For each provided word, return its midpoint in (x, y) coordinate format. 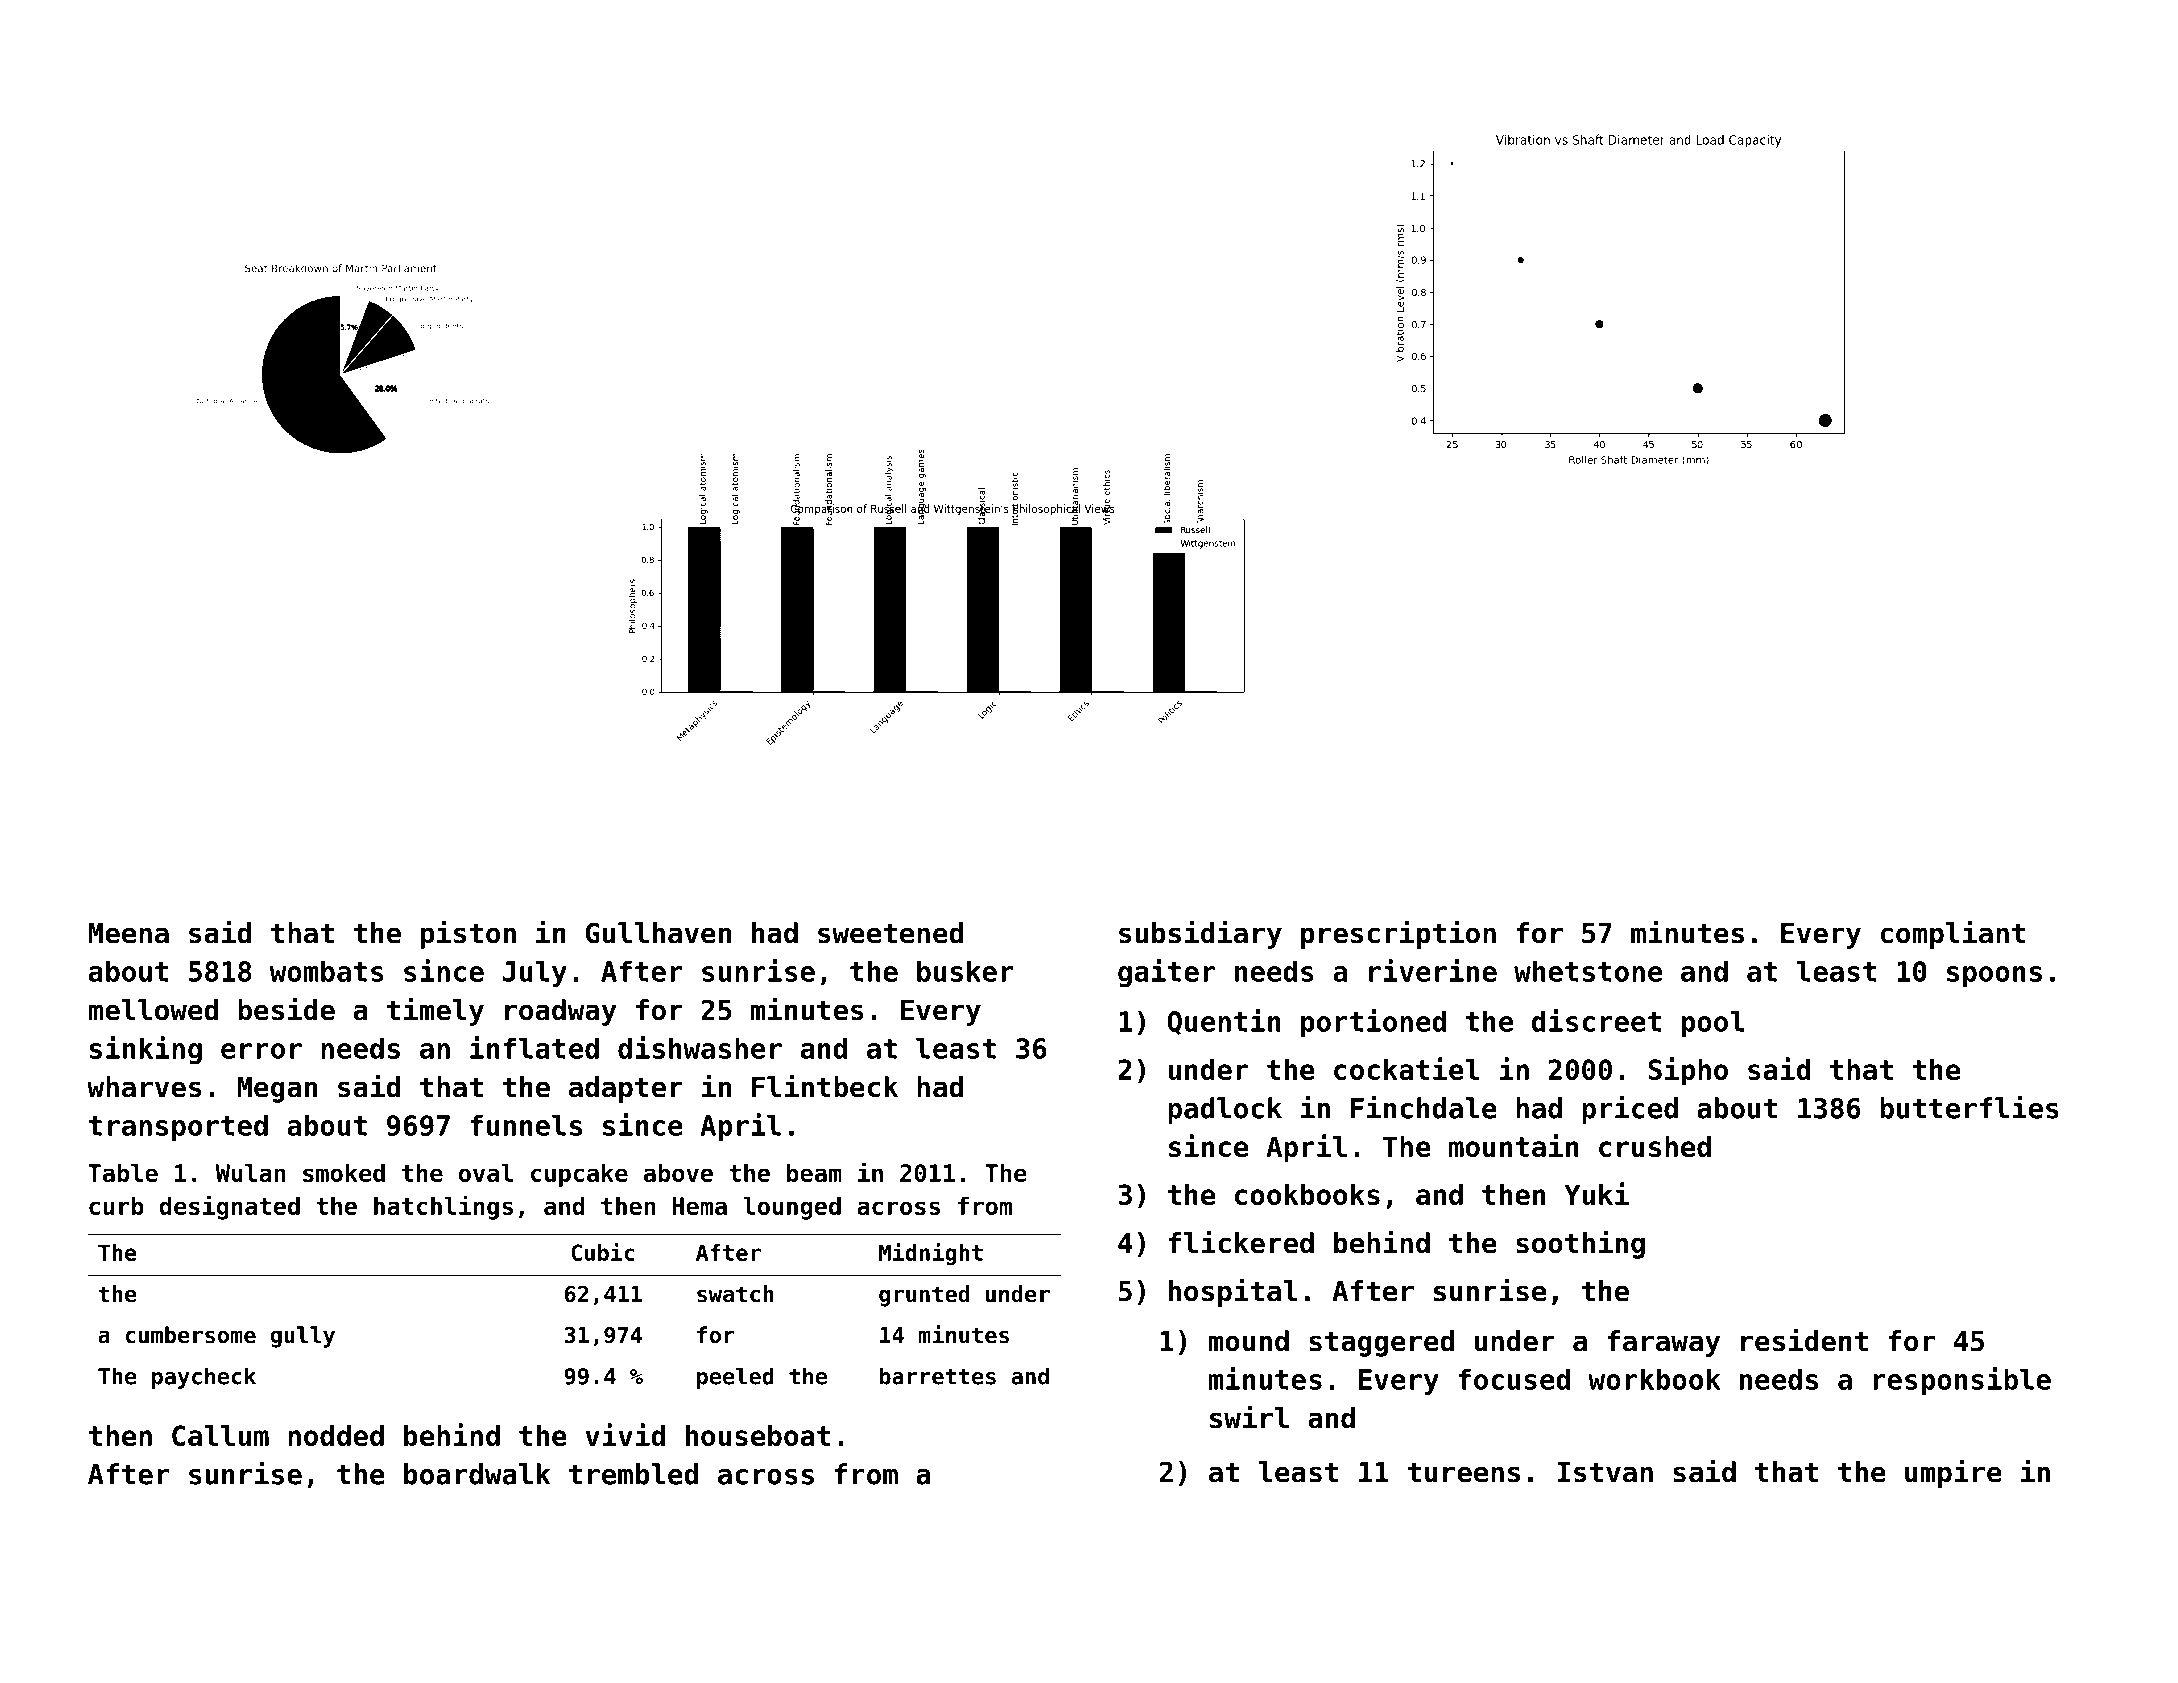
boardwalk (477, 1474)
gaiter (1166, 973)
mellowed (153, 1010)
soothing (1580, 1244)
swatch (735, 1294)
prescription (1398, 934)
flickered (1241, 1242)
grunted (924, 1296)
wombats (327, 971)
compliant (1953, 934)
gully (303, 1337)
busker (965, 971)
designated (230, 1207)
